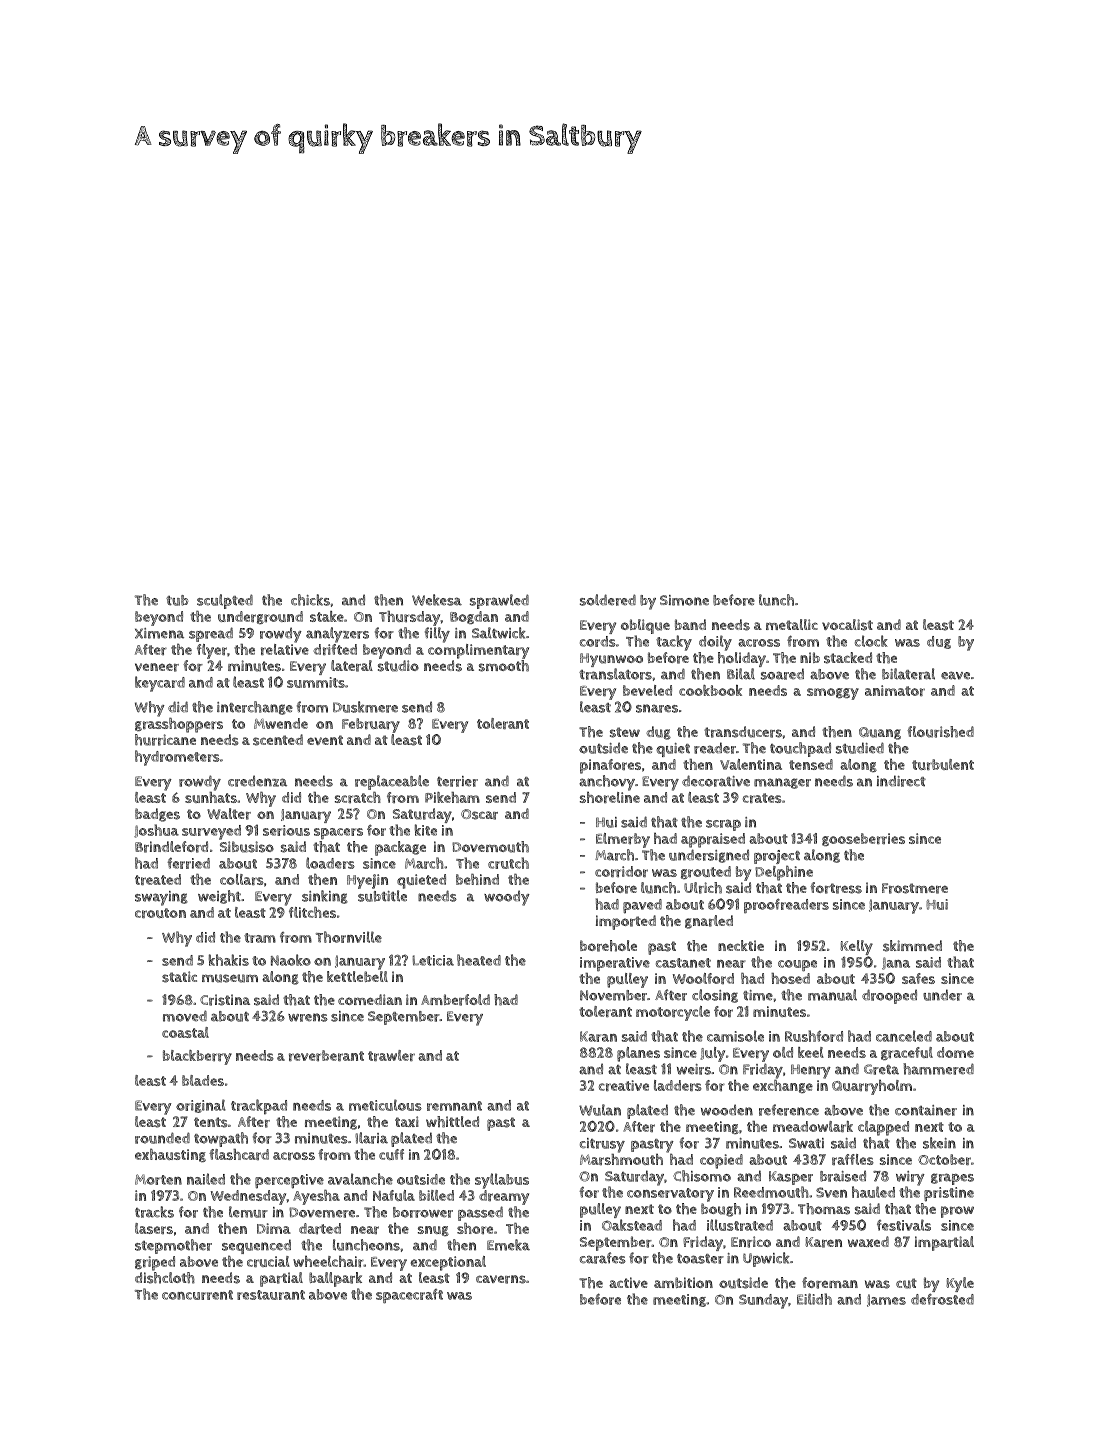  I want to click on Frostmere, so click(915, 888).
